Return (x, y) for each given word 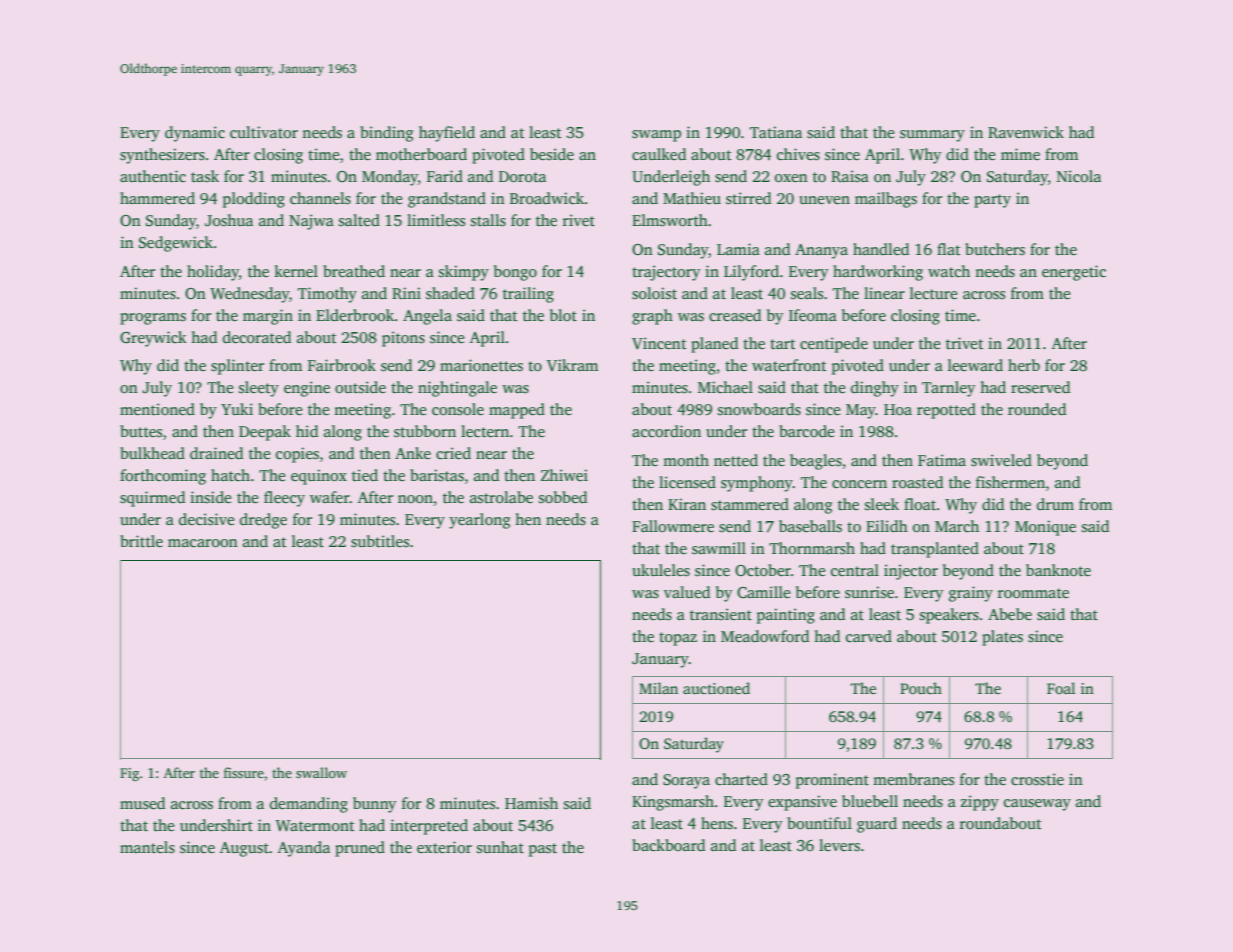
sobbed (563, 497)
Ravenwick (1026, 132)
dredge (263, 521)
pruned (360, 849)
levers (839, 845)
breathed (354, 271)
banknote (1058, 570)
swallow (321, 772)
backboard (668, 845)
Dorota (522, 176)
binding (386, 134)
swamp (656, 136)
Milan (658, 688)
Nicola (1078, 176)
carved (869, 636)
